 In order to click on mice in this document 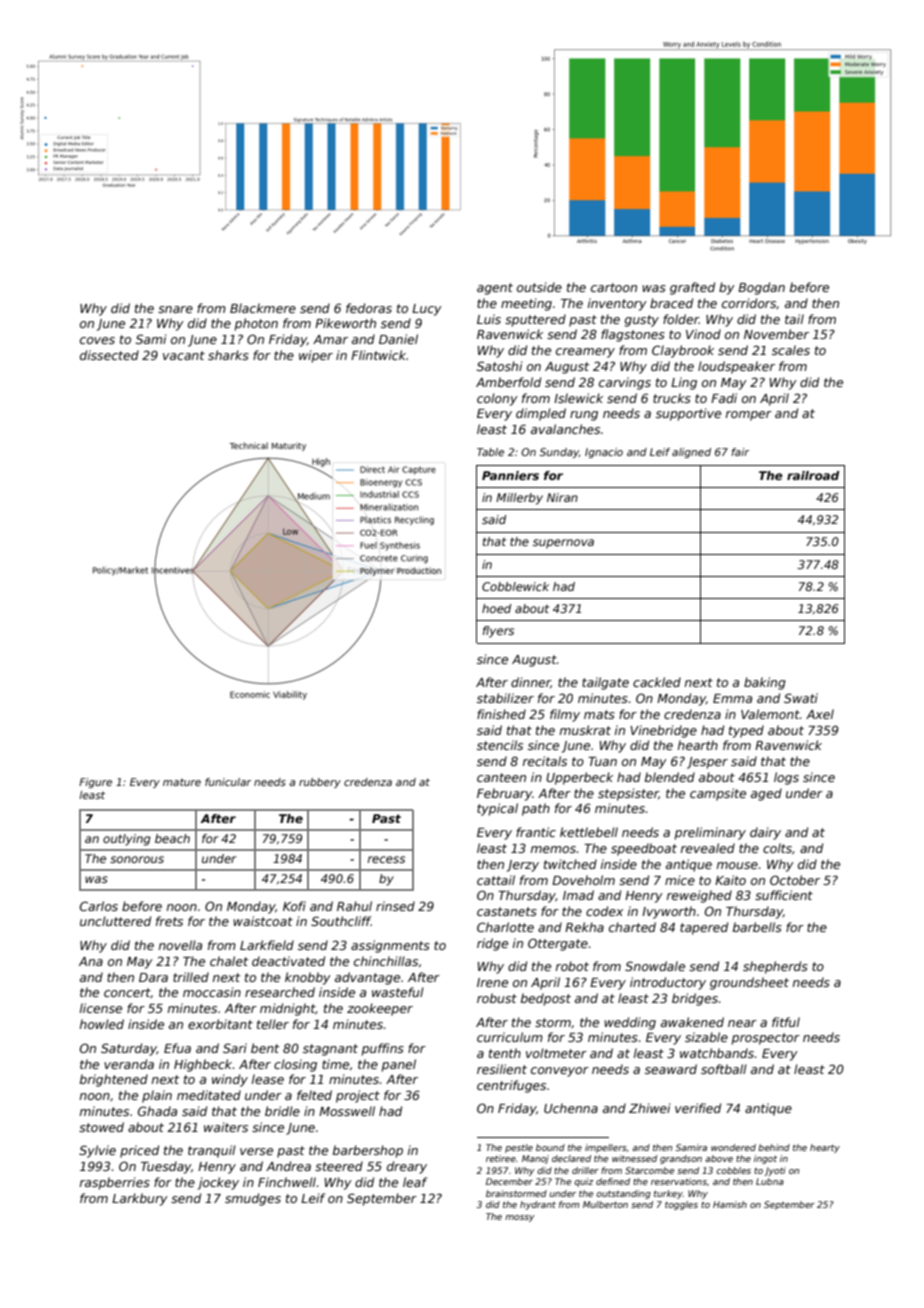, I will do `click(680, 880)`.
